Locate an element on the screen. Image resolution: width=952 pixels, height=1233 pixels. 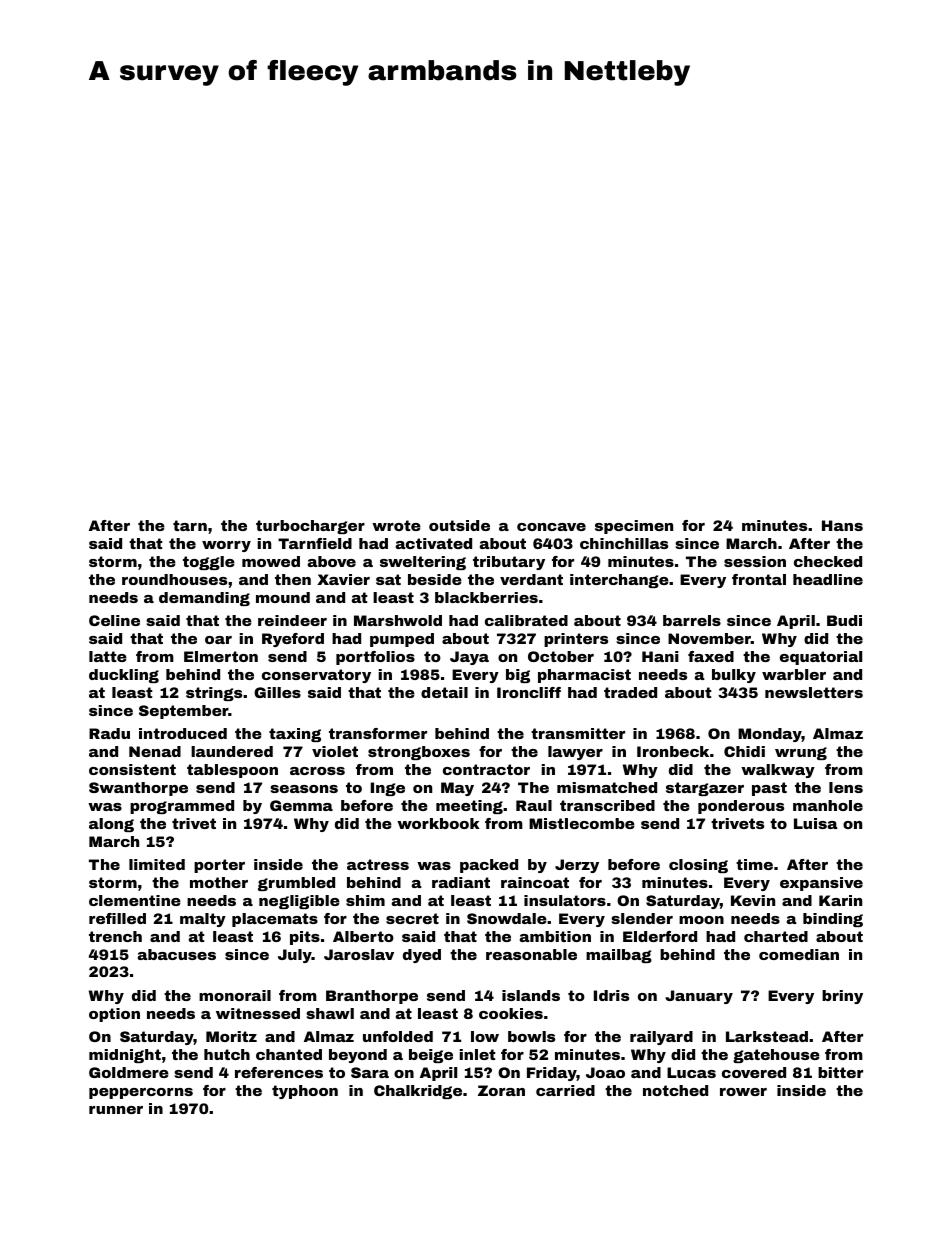
actress is located at coordinates (378, 864).
